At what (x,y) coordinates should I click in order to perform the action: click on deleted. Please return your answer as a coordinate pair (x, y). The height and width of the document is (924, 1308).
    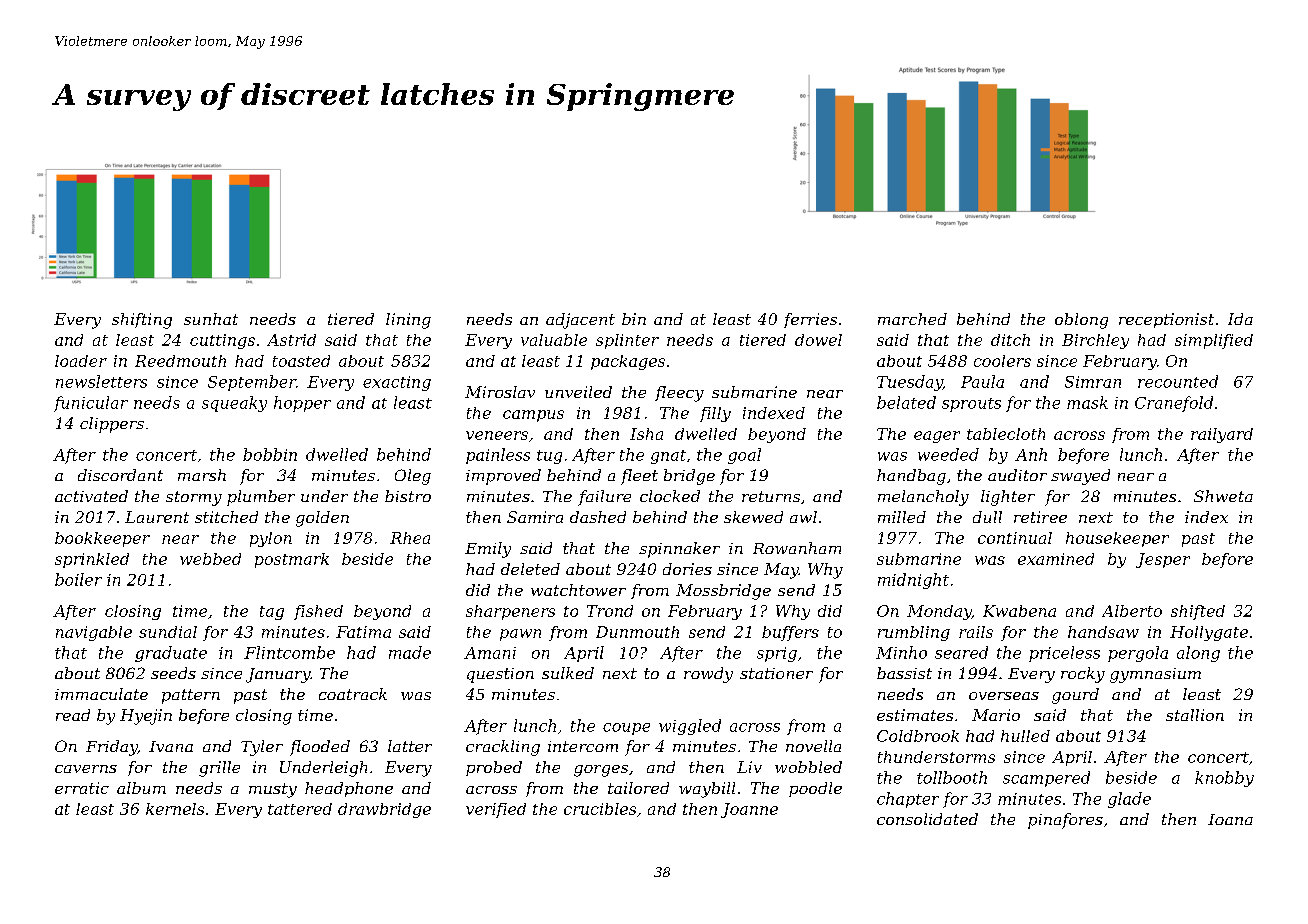
    Looking at the image, I should click on (530, 569).
